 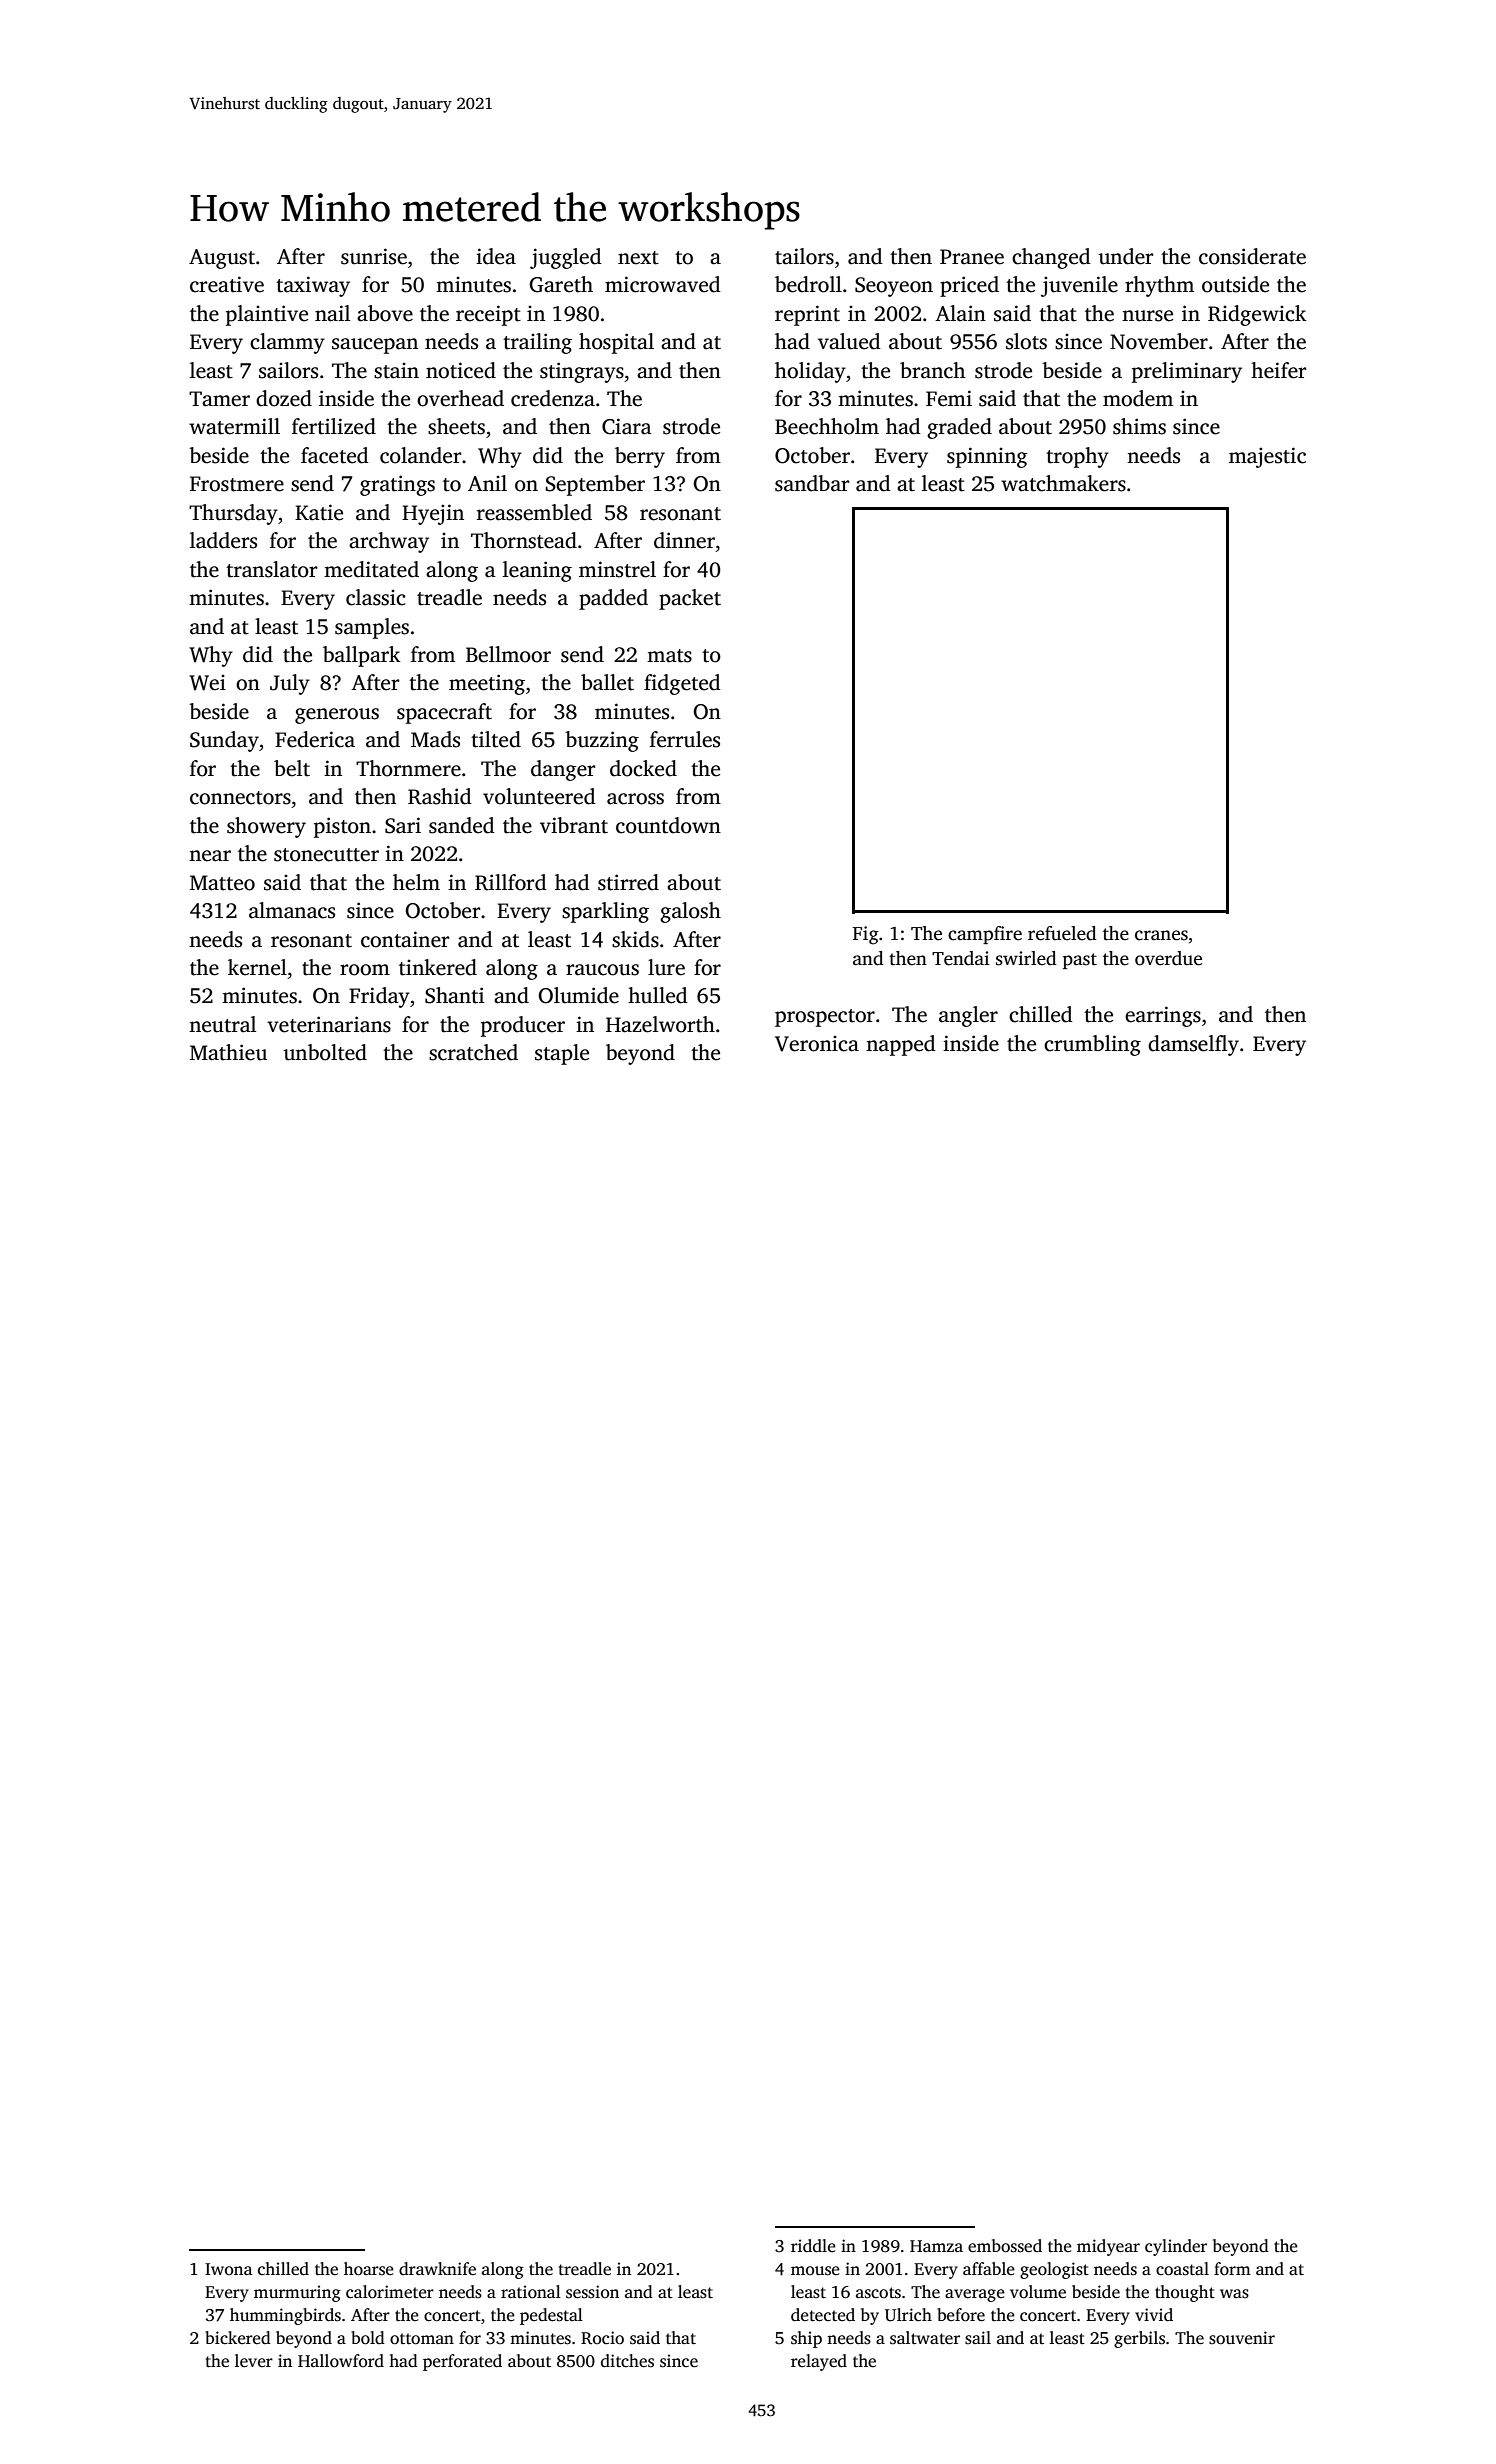 I want to click on drawknife, so click(x=437, y=2269).
